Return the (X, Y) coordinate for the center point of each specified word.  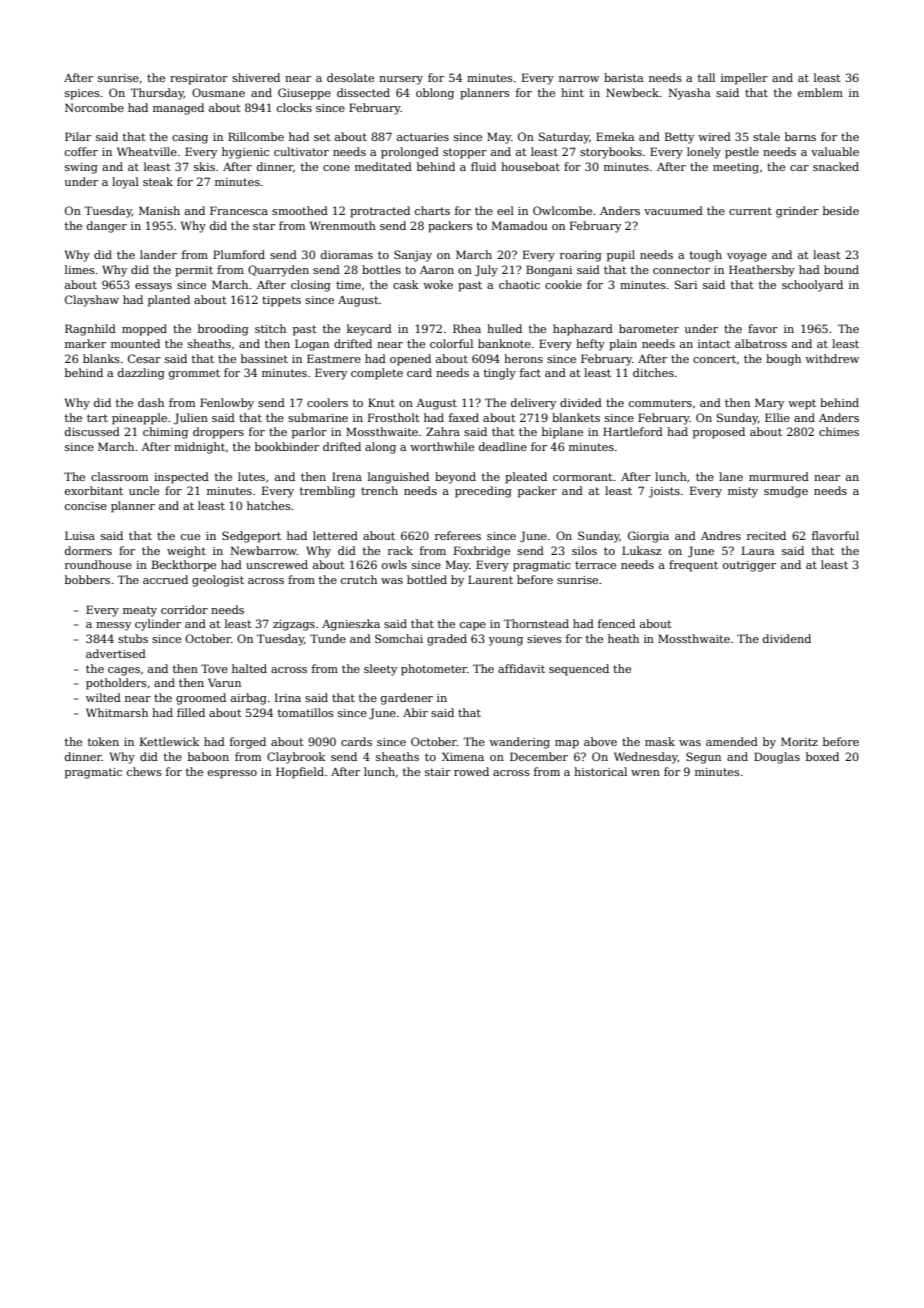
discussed (92, 431)
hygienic (245, 153)
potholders (116, 684)
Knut (381, 402)
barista (623, 77)
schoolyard (812, 286)
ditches (653, 372)
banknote (504, 343)
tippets (281, 301)
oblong (435, 94)
